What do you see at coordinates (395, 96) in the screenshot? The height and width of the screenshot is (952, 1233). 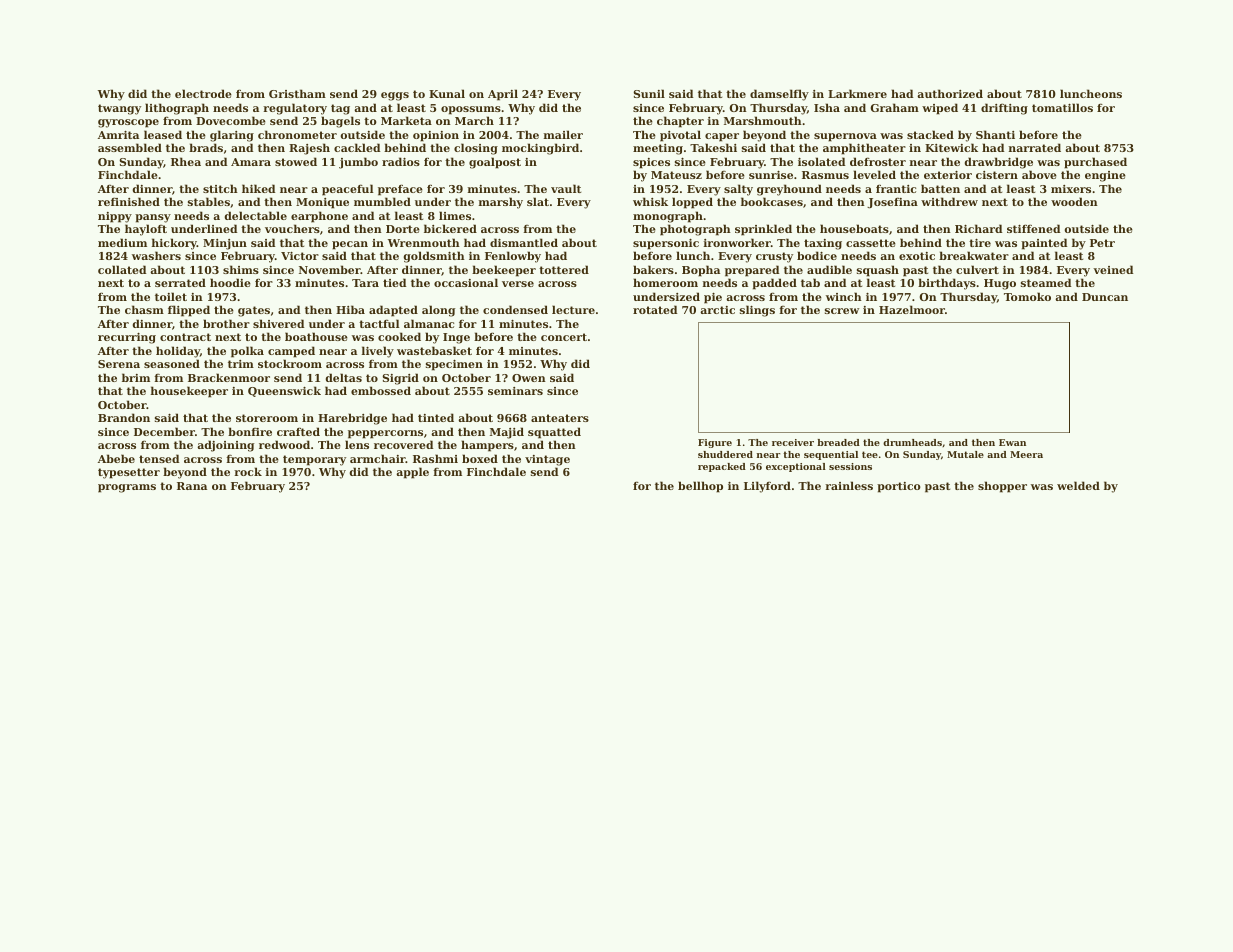 I see `eggs` at bounding box center [395, 96].
